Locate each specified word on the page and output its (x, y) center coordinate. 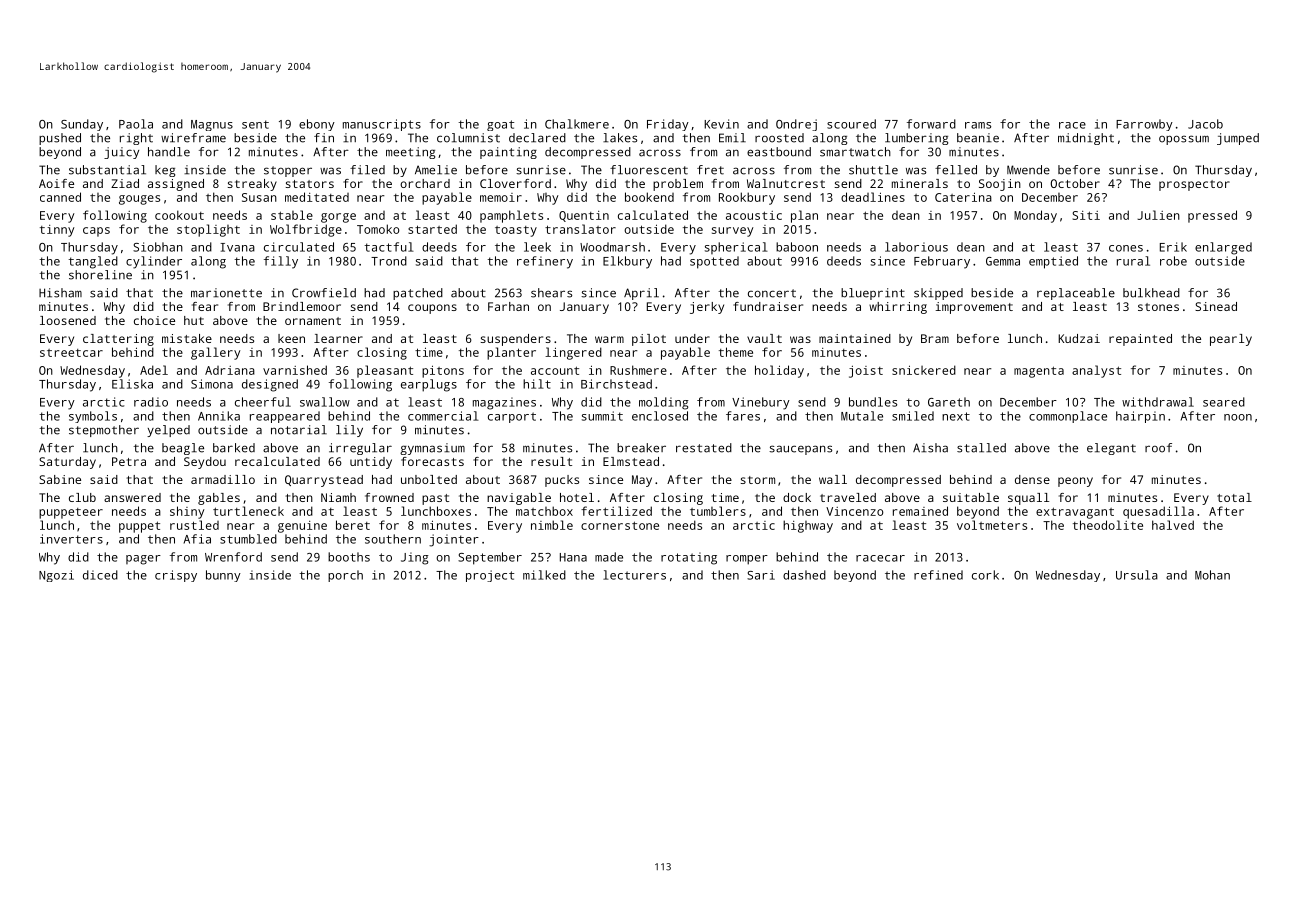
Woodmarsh (612, 247)
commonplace (1068, 417)
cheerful (263, 402)
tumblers (718, 511)
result (551, 461)
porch (345, 576)
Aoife (56, 183)
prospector (1194, 185)
